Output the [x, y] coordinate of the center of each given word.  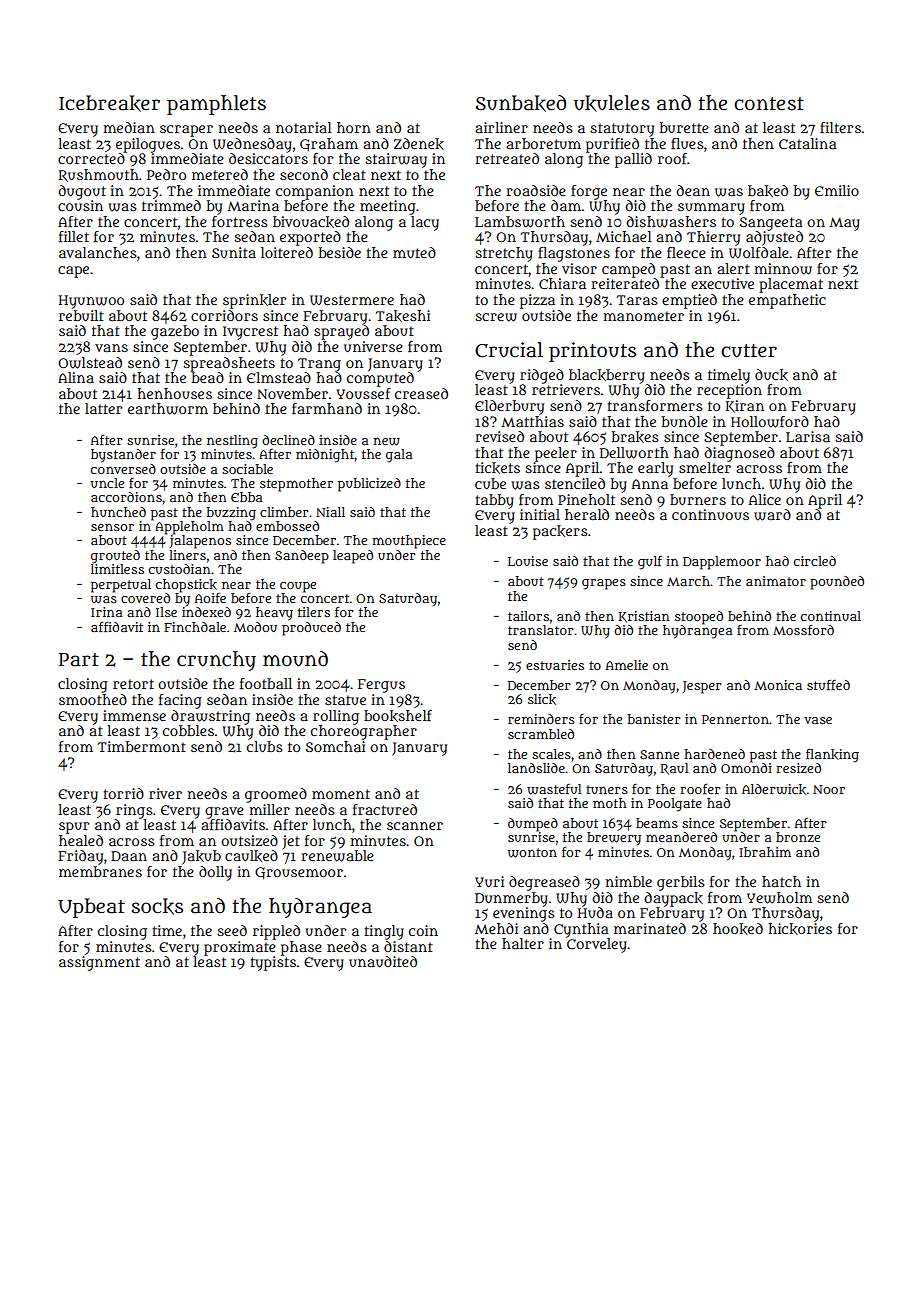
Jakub [201, 857]
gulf [650, 563]
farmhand [327, 408]
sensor [112, 527]
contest [769, 104]
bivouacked [311, 222]
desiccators [268, 158]
